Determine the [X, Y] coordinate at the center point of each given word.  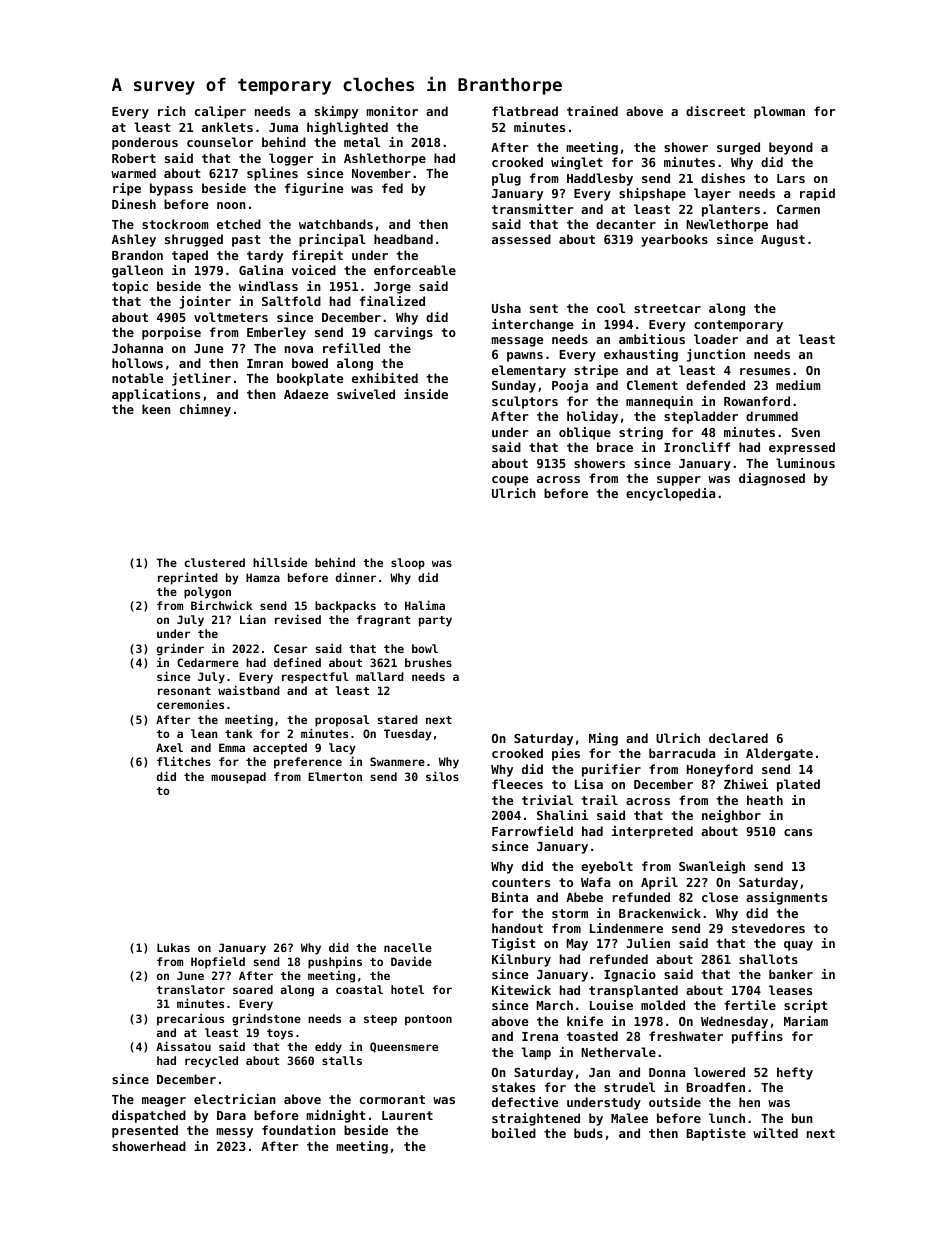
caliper [220, 112]
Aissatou [183, 1046]
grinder [180, 649]
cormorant [392, 1099]
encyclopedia [670, 494]
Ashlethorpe [385, 159]
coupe [510, 481]
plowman [779, 112]
